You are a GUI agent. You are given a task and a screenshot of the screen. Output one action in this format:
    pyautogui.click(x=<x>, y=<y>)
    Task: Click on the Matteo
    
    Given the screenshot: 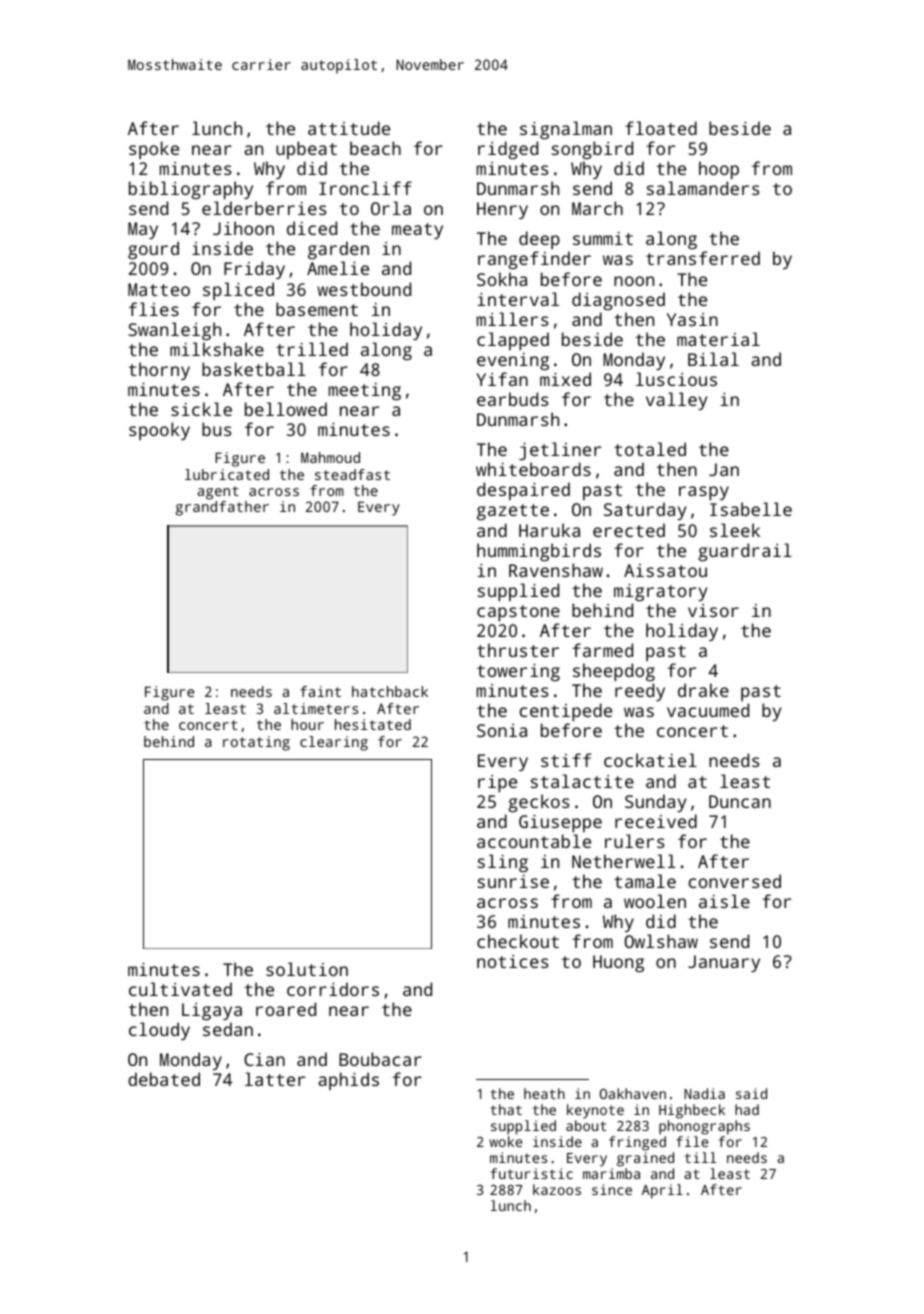 What is the action you would take?
    pyautogui.click(x=159, y=289)
